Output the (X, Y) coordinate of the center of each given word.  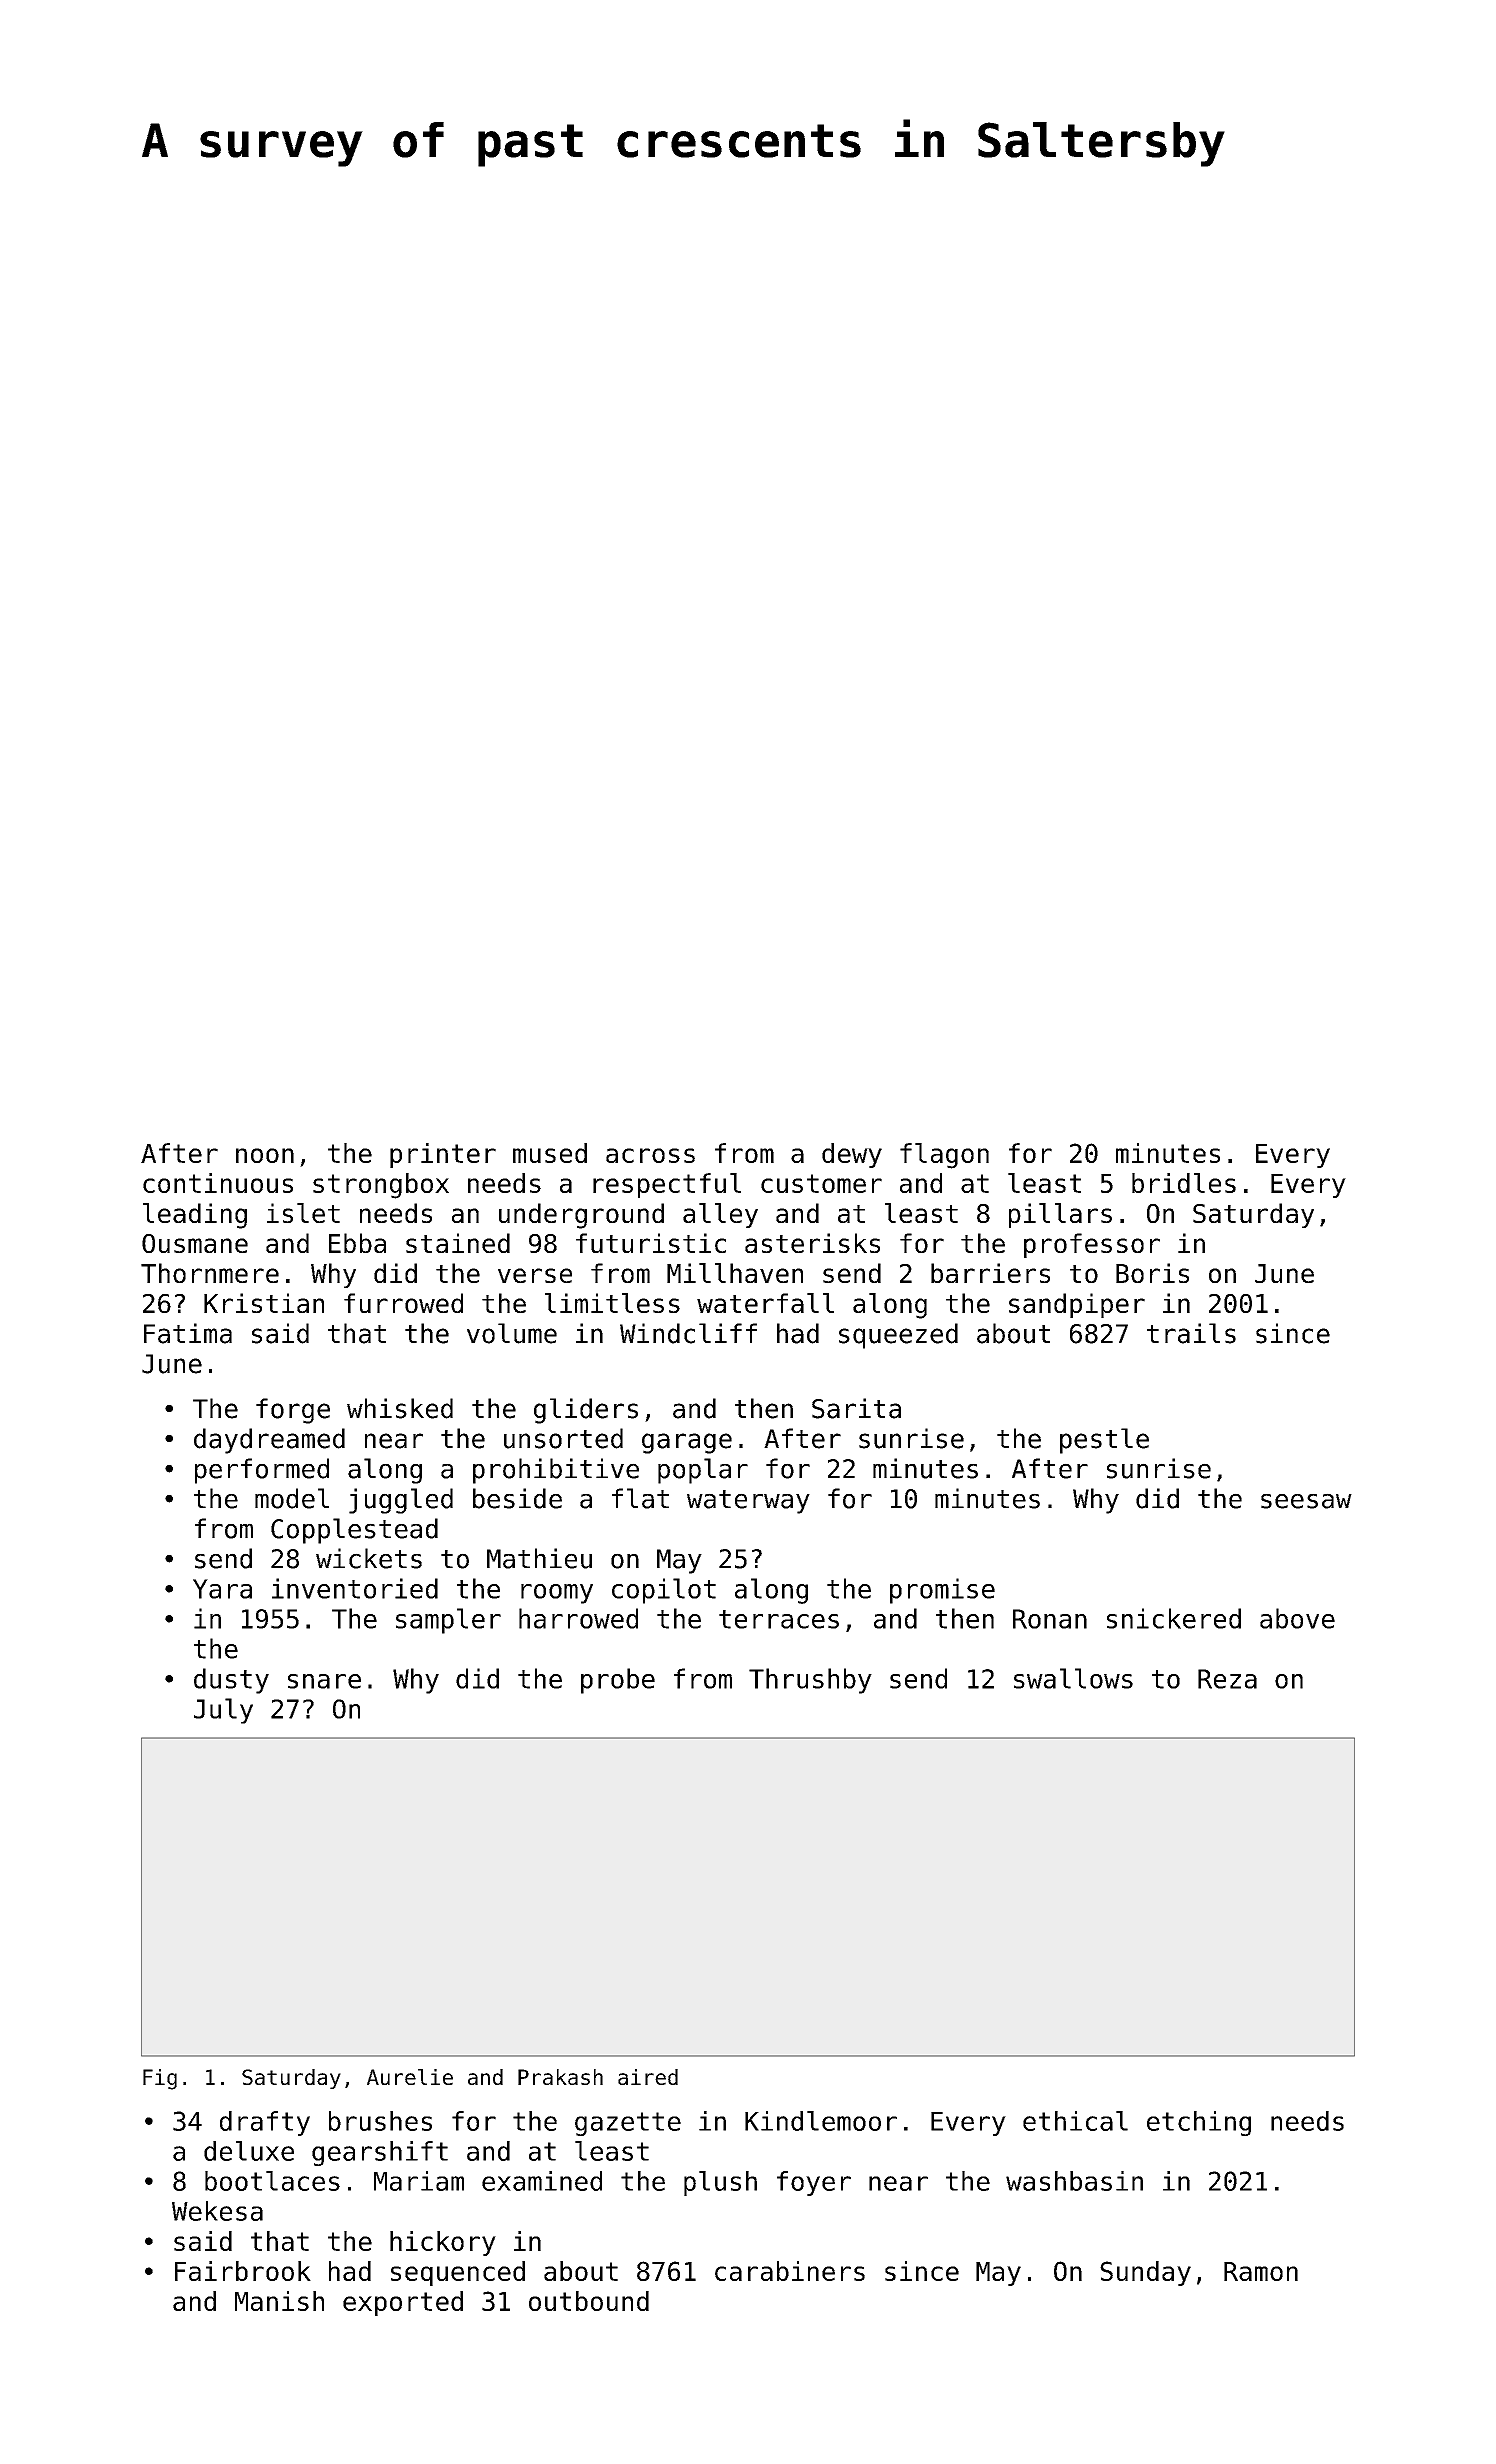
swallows (1073, 1678)
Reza (1227, 1679)
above (1297, 1618)
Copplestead (354, 1531)
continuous (218, 1183)
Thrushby (810, 1681)
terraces (779, 1619)
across (650, 1155)
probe (618, 1681)
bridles (1184, 1183)
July (223, 1711)
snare (324, 1681)
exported (403, 2303)
